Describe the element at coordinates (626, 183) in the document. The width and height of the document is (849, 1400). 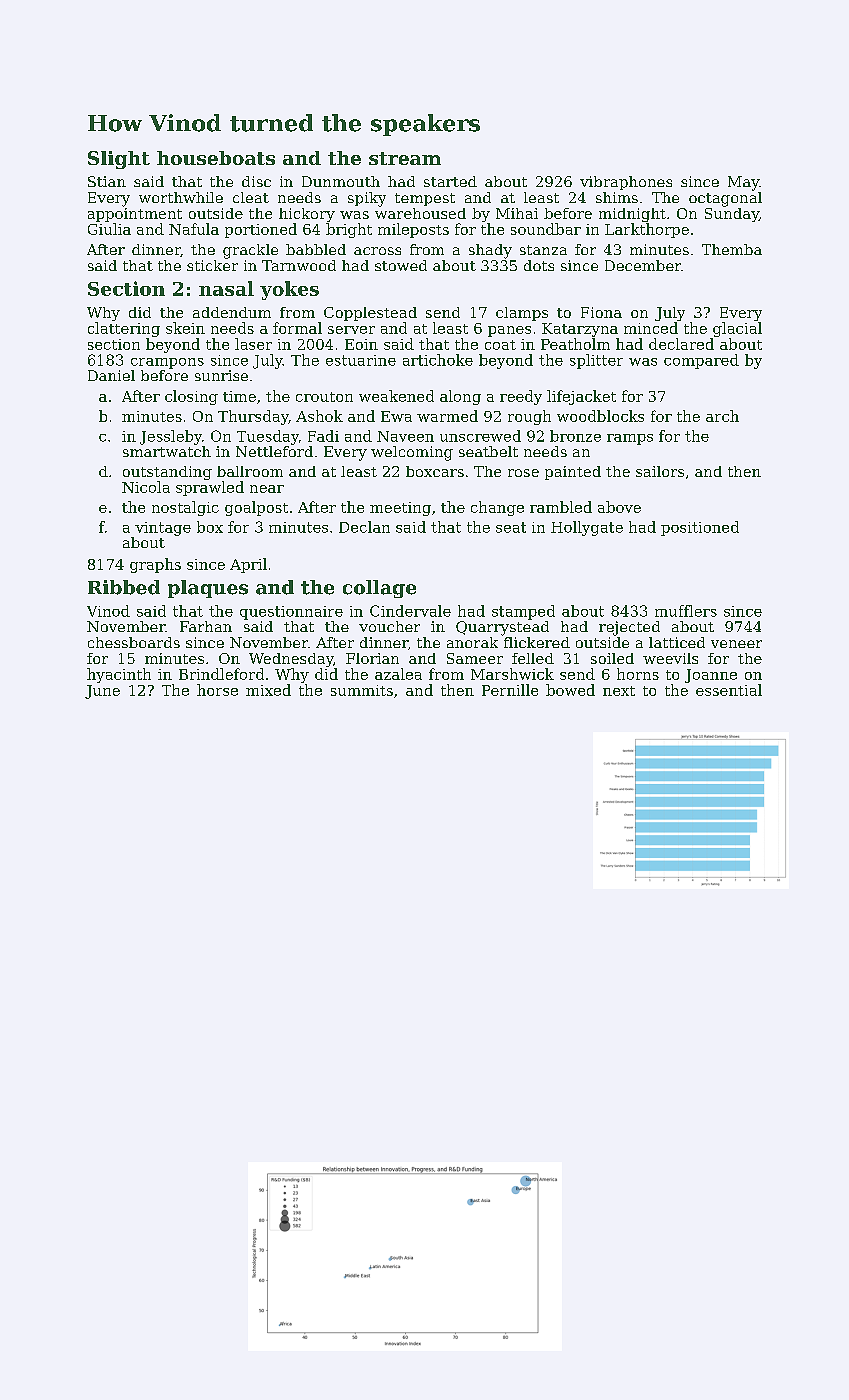
I see `vibraphones` at that location.
